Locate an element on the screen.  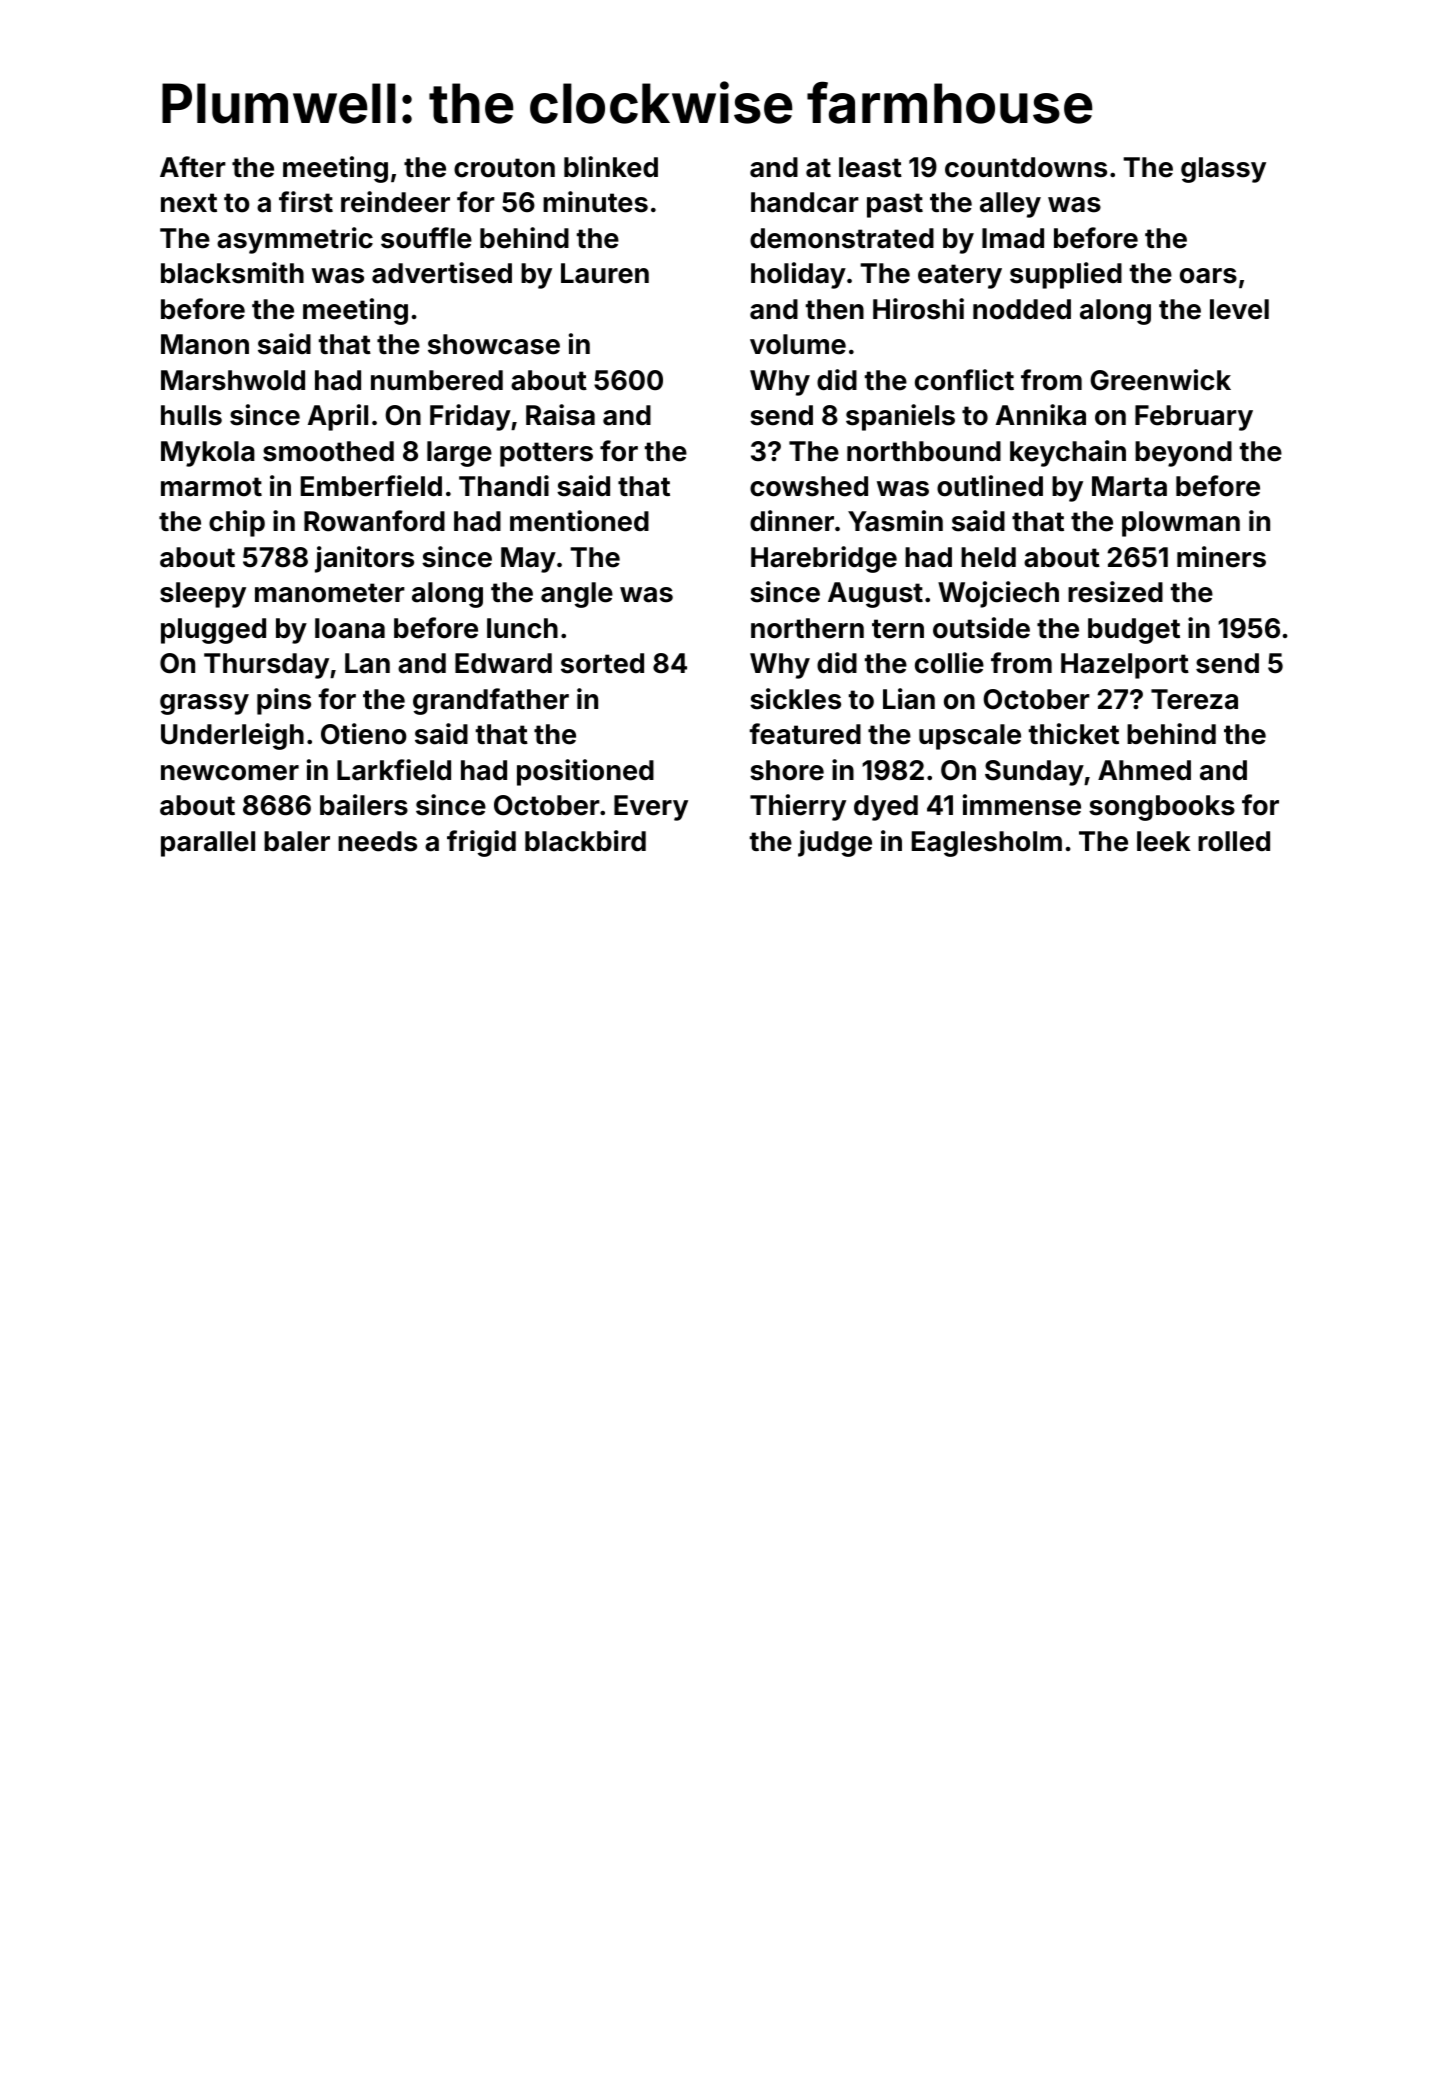
Raisa is located at coordinates (560, 415).
